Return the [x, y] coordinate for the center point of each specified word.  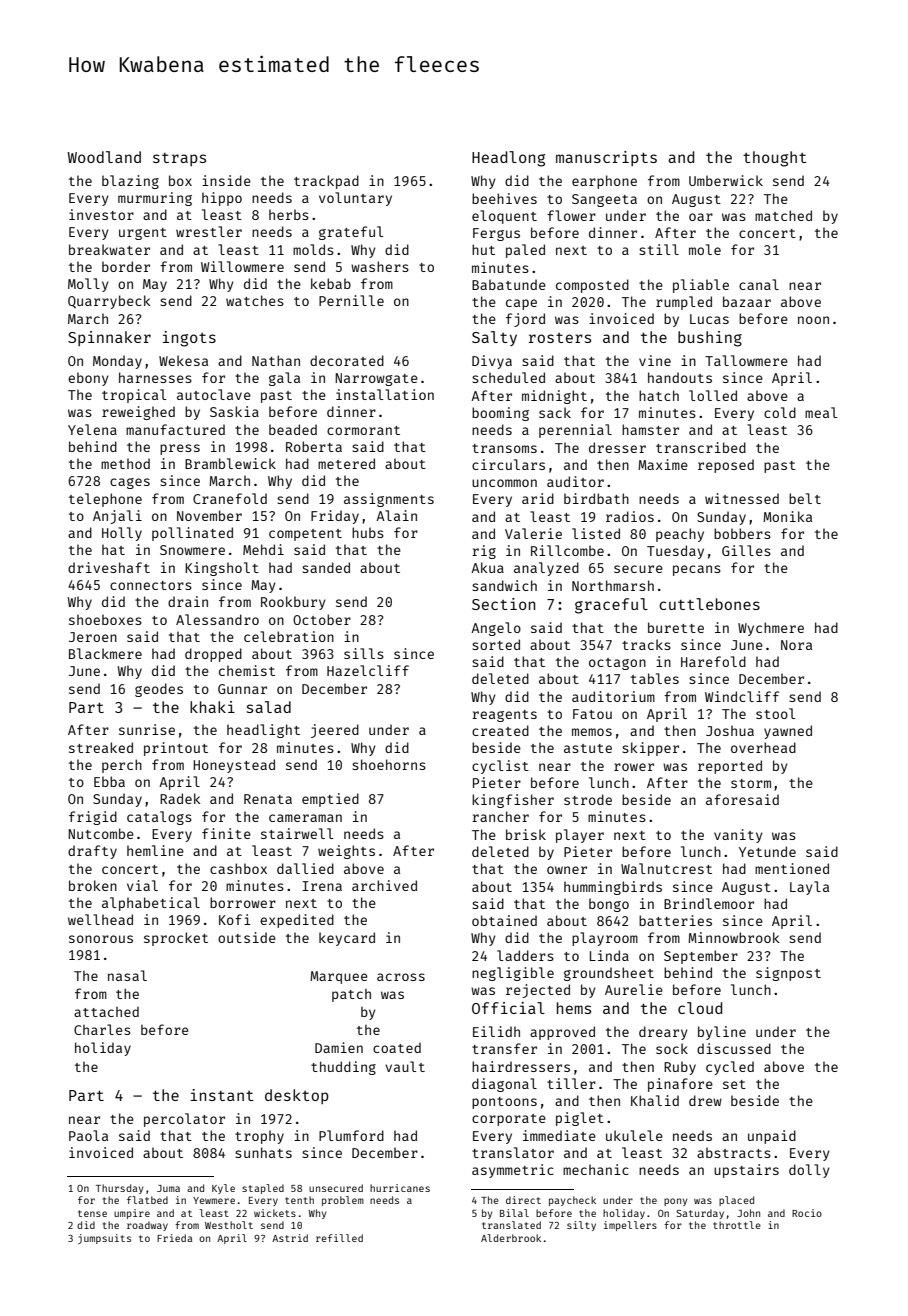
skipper [650, 749]
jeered [335, 731]
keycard [347, 939]
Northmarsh [613, 585]
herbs [289, 214]
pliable [701, 286]
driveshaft [109, 567]
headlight [263, 731]
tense [92, 1213]
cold [780, 412]
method [125, 463]
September [701, 957]
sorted [496, 644]
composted [592, 286]
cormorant [363, 430]
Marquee [338, 977]
